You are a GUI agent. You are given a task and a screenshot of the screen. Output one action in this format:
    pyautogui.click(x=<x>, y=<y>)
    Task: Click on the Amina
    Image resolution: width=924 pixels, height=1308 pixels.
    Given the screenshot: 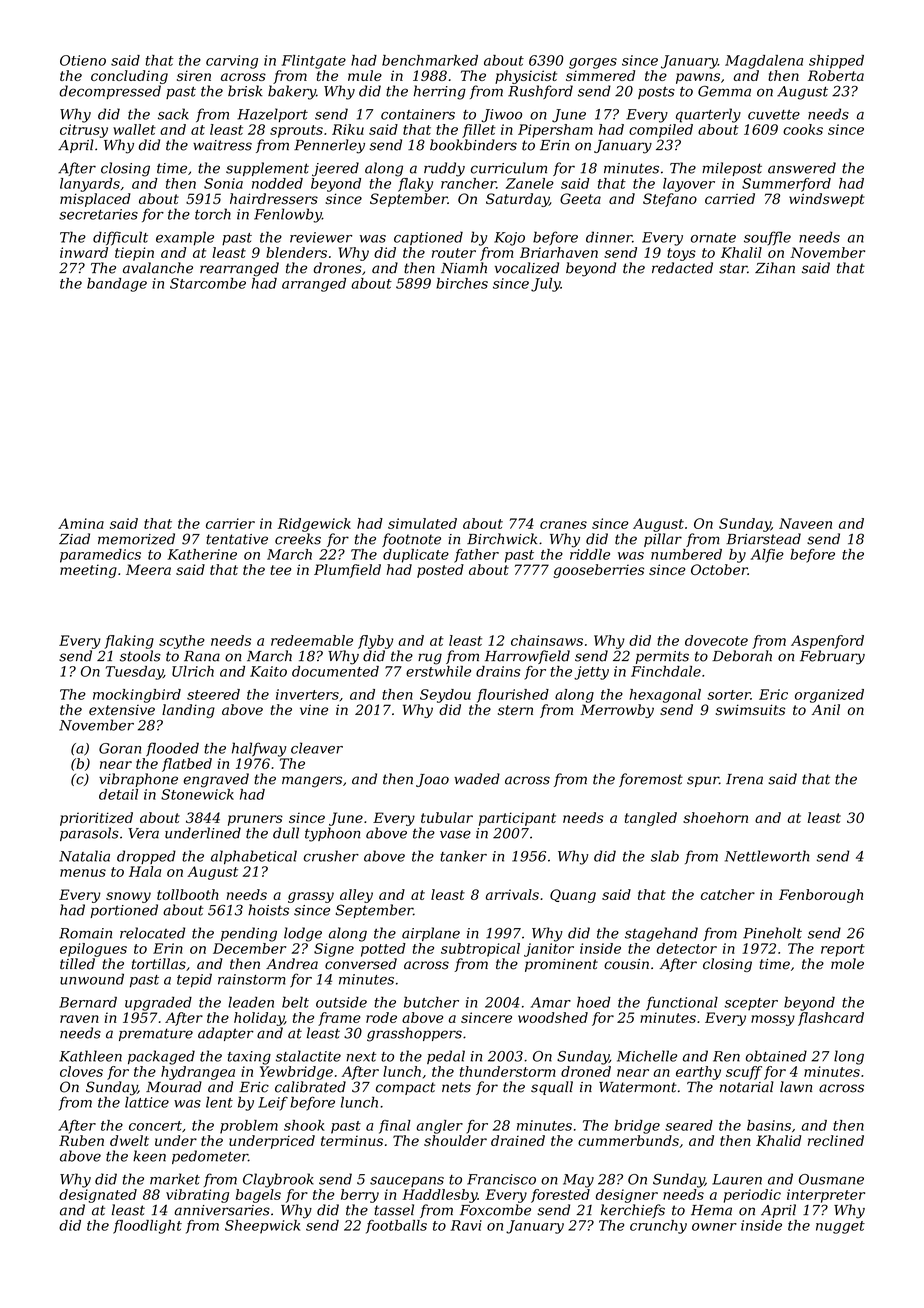 What is the action you would take?
    pyautogui.click(x=81, y=523)
